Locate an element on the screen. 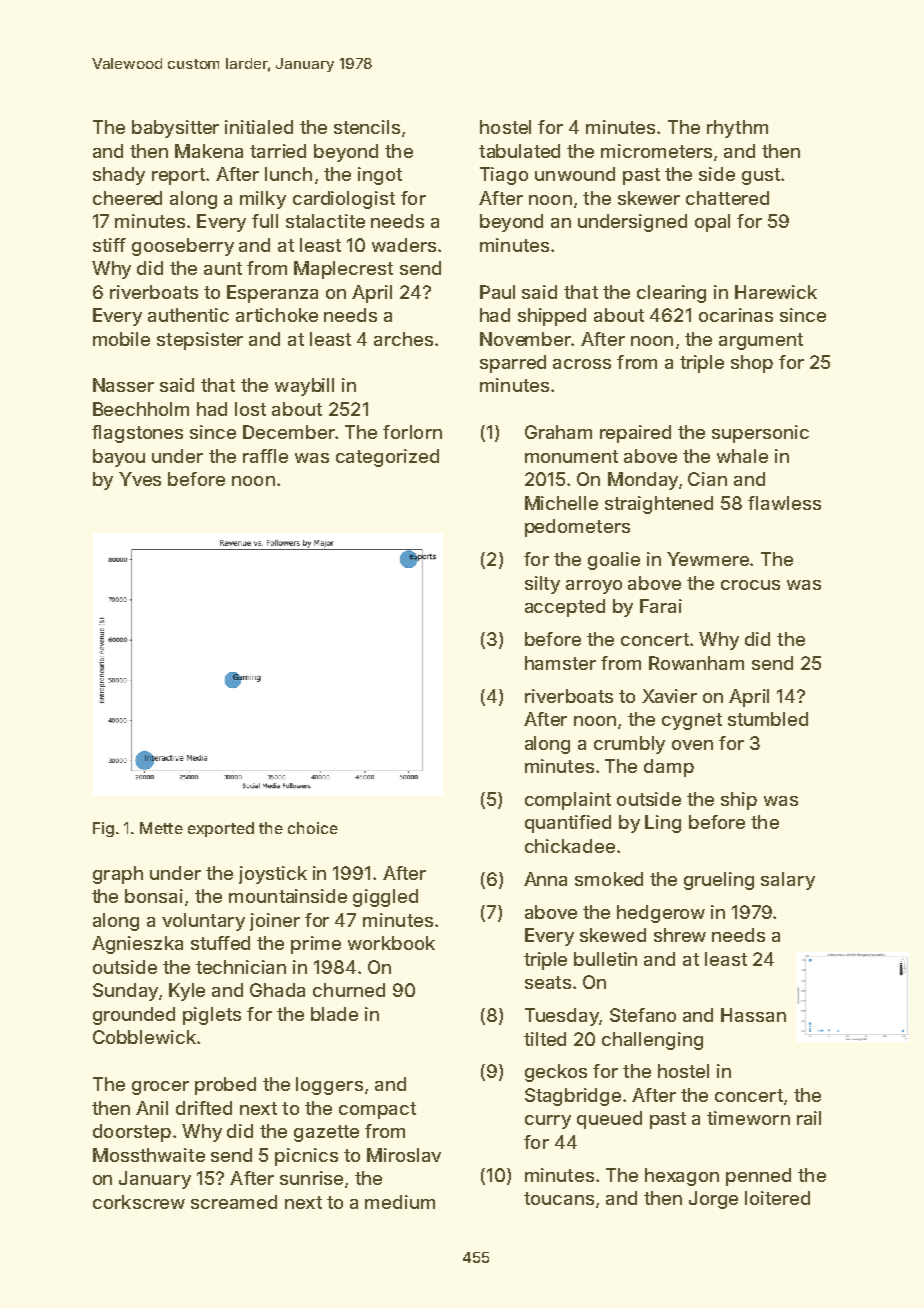 The width and height of the screenshot is (924, 1308). tabulated is located at coordinates (519, 151).
